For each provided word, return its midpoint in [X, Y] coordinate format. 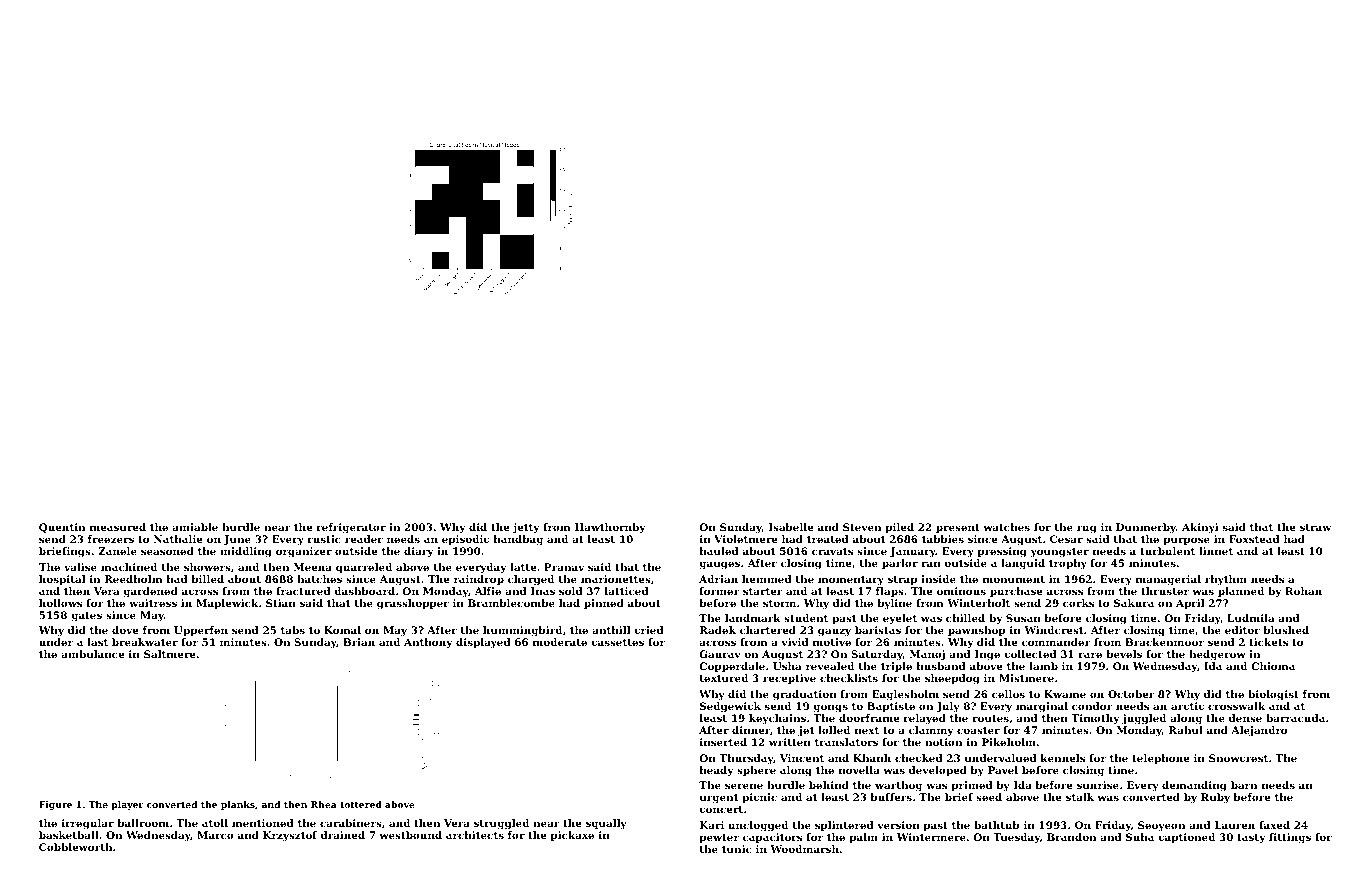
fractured [303, 591]
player [127, 805]
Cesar [1066, 539]
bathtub [997, 825]
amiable [195, 527]
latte [523, 567]
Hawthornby [610, 528]
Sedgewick [730, 707]
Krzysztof [290, 836]
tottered [361, 804]
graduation [805, 695]
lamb [1043, 666]
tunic [736, 849]
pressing [1002, 552]
